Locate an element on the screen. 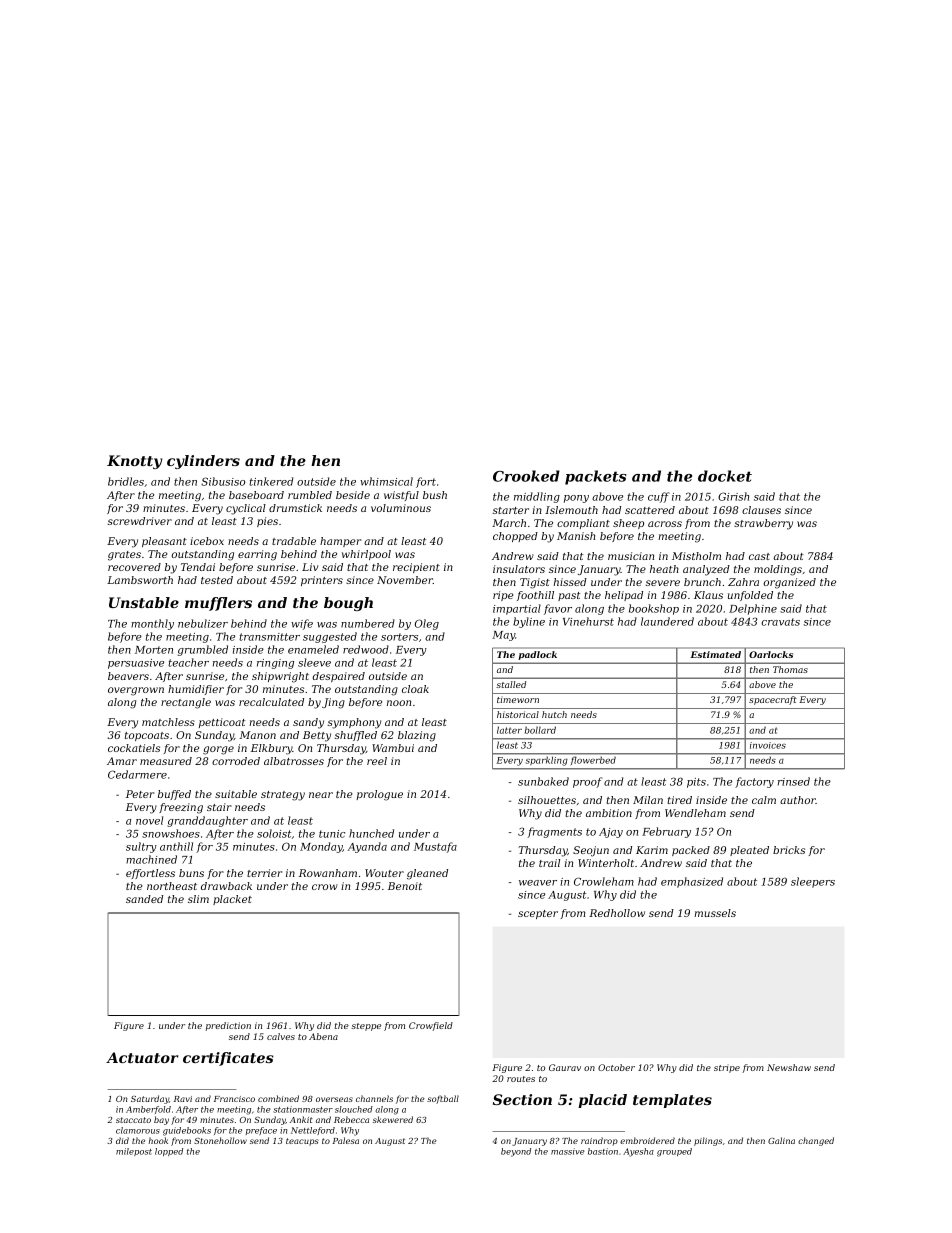 The height and width of the screenshot is (1233, 952). prediction is located at coordinates (228, 1026).
